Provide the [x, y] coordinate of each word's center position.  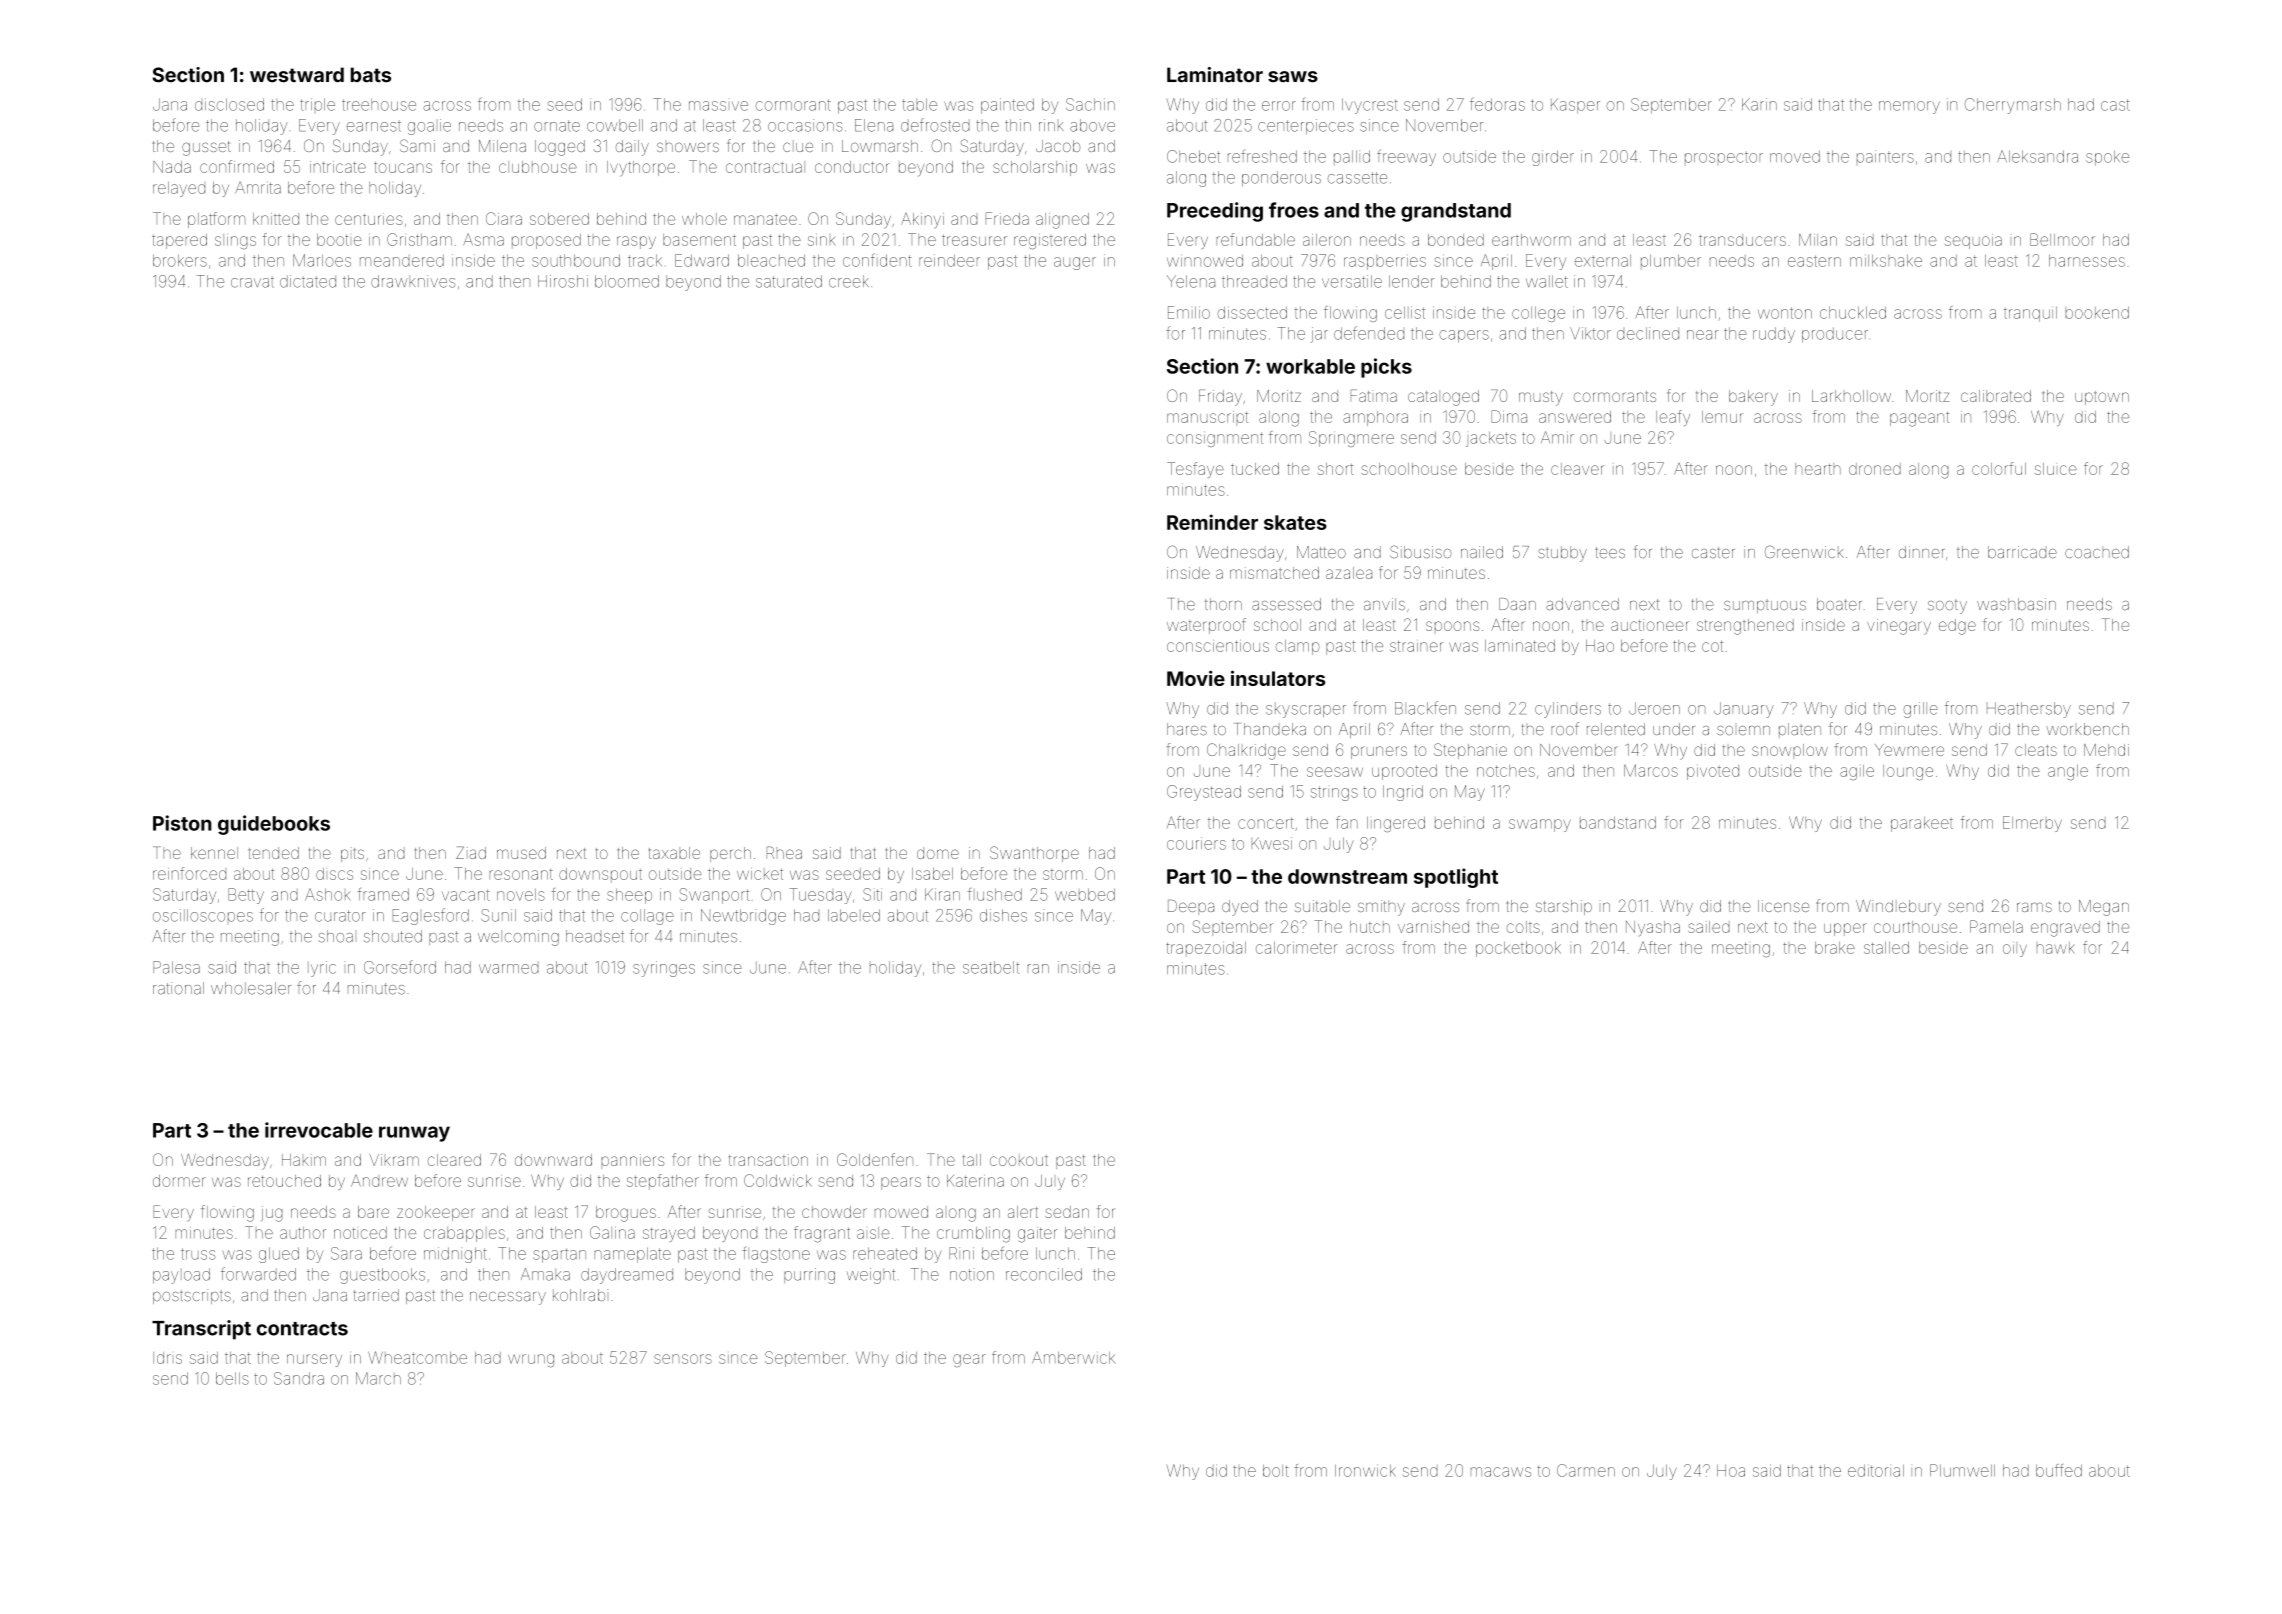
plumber [1671, 262]
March [378, 1378]
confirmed [237, 166]
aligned [1062, 221]
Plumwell [1962, 1470]
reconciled [1044, 1274]
